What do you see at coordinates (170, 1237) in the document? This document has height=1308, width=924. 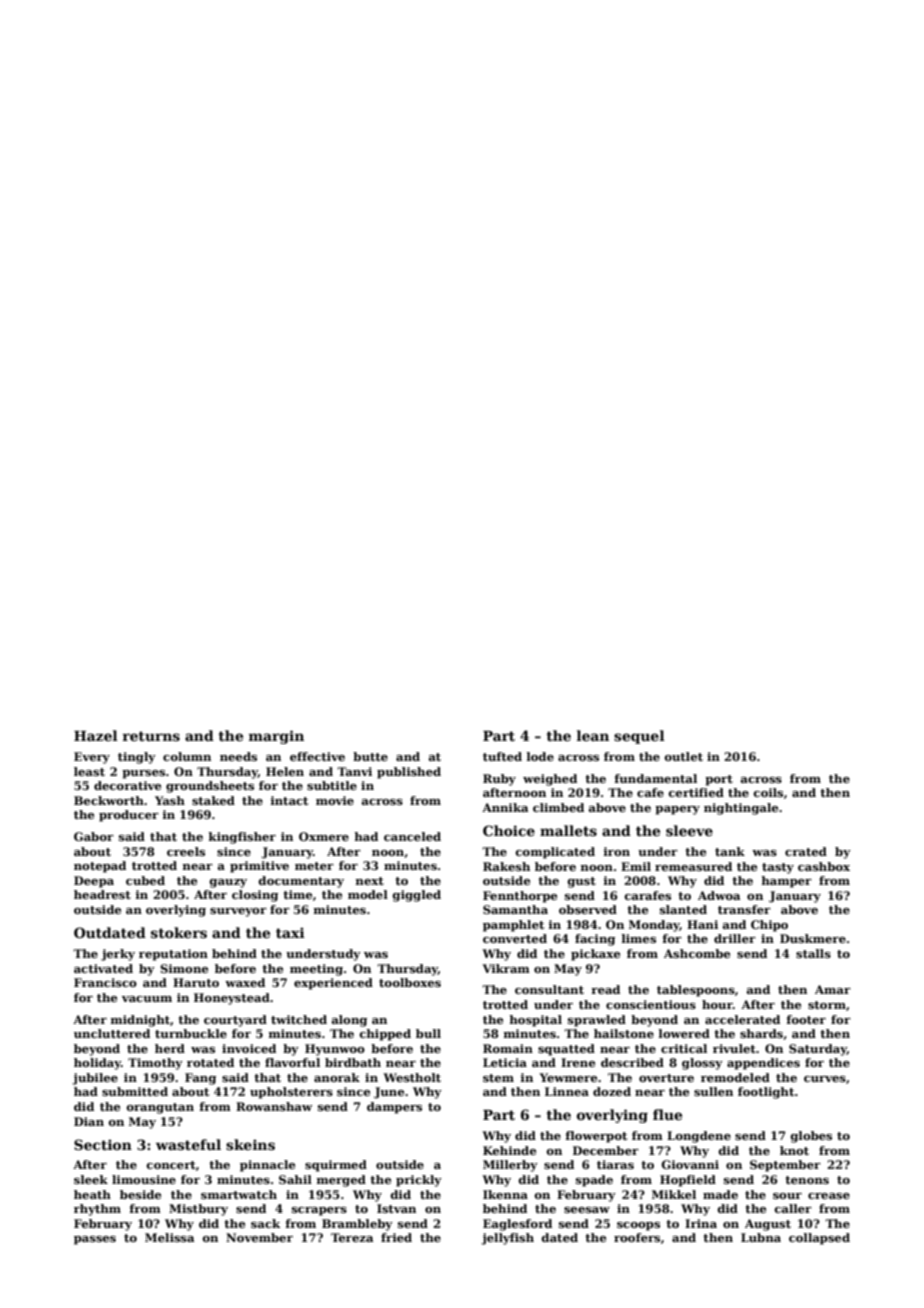 I see `Melissa` at bounding box center [170, 1237].
